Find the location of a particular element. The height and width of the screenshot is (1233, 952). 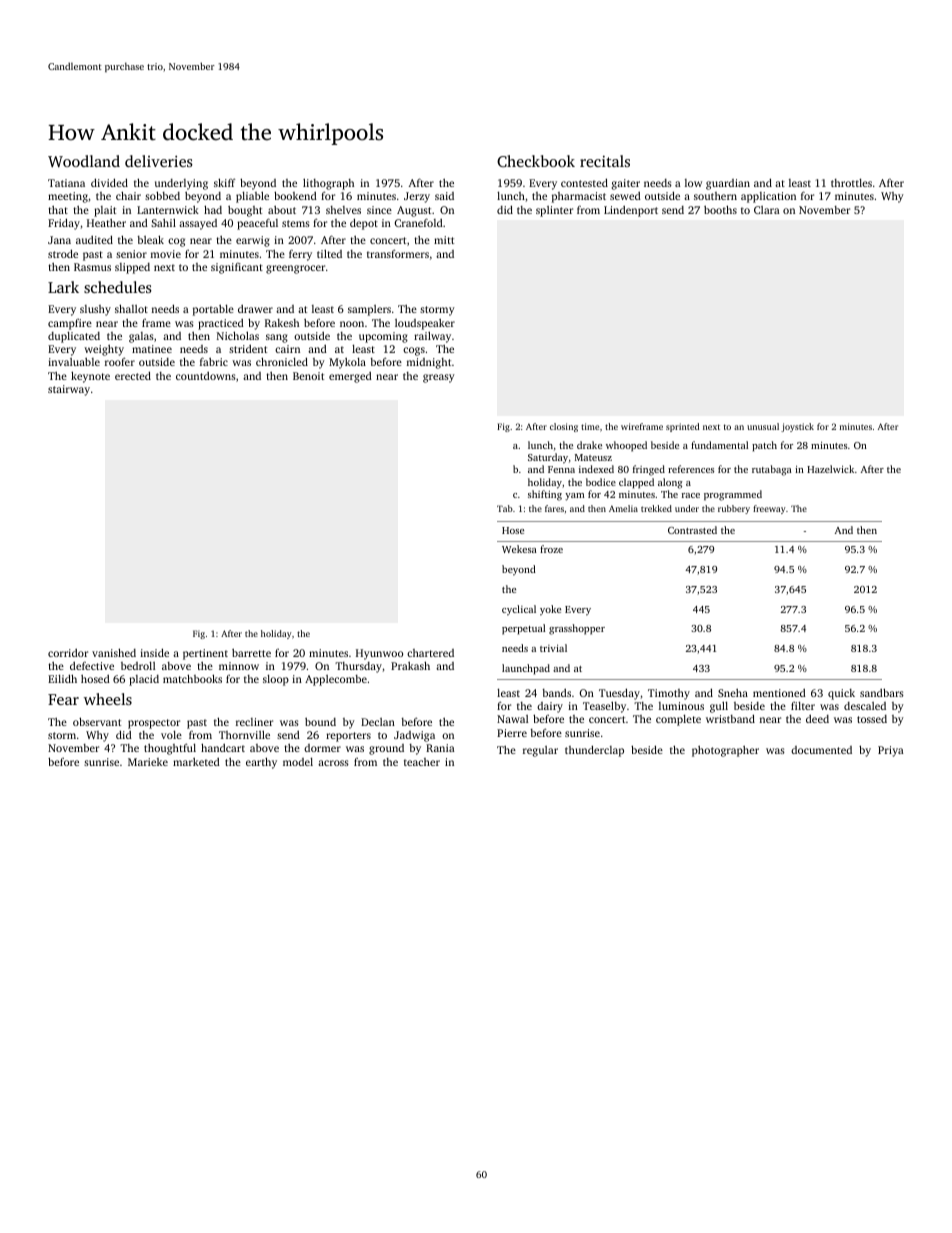

loudspeaker is located at coordinates (425, 324).
